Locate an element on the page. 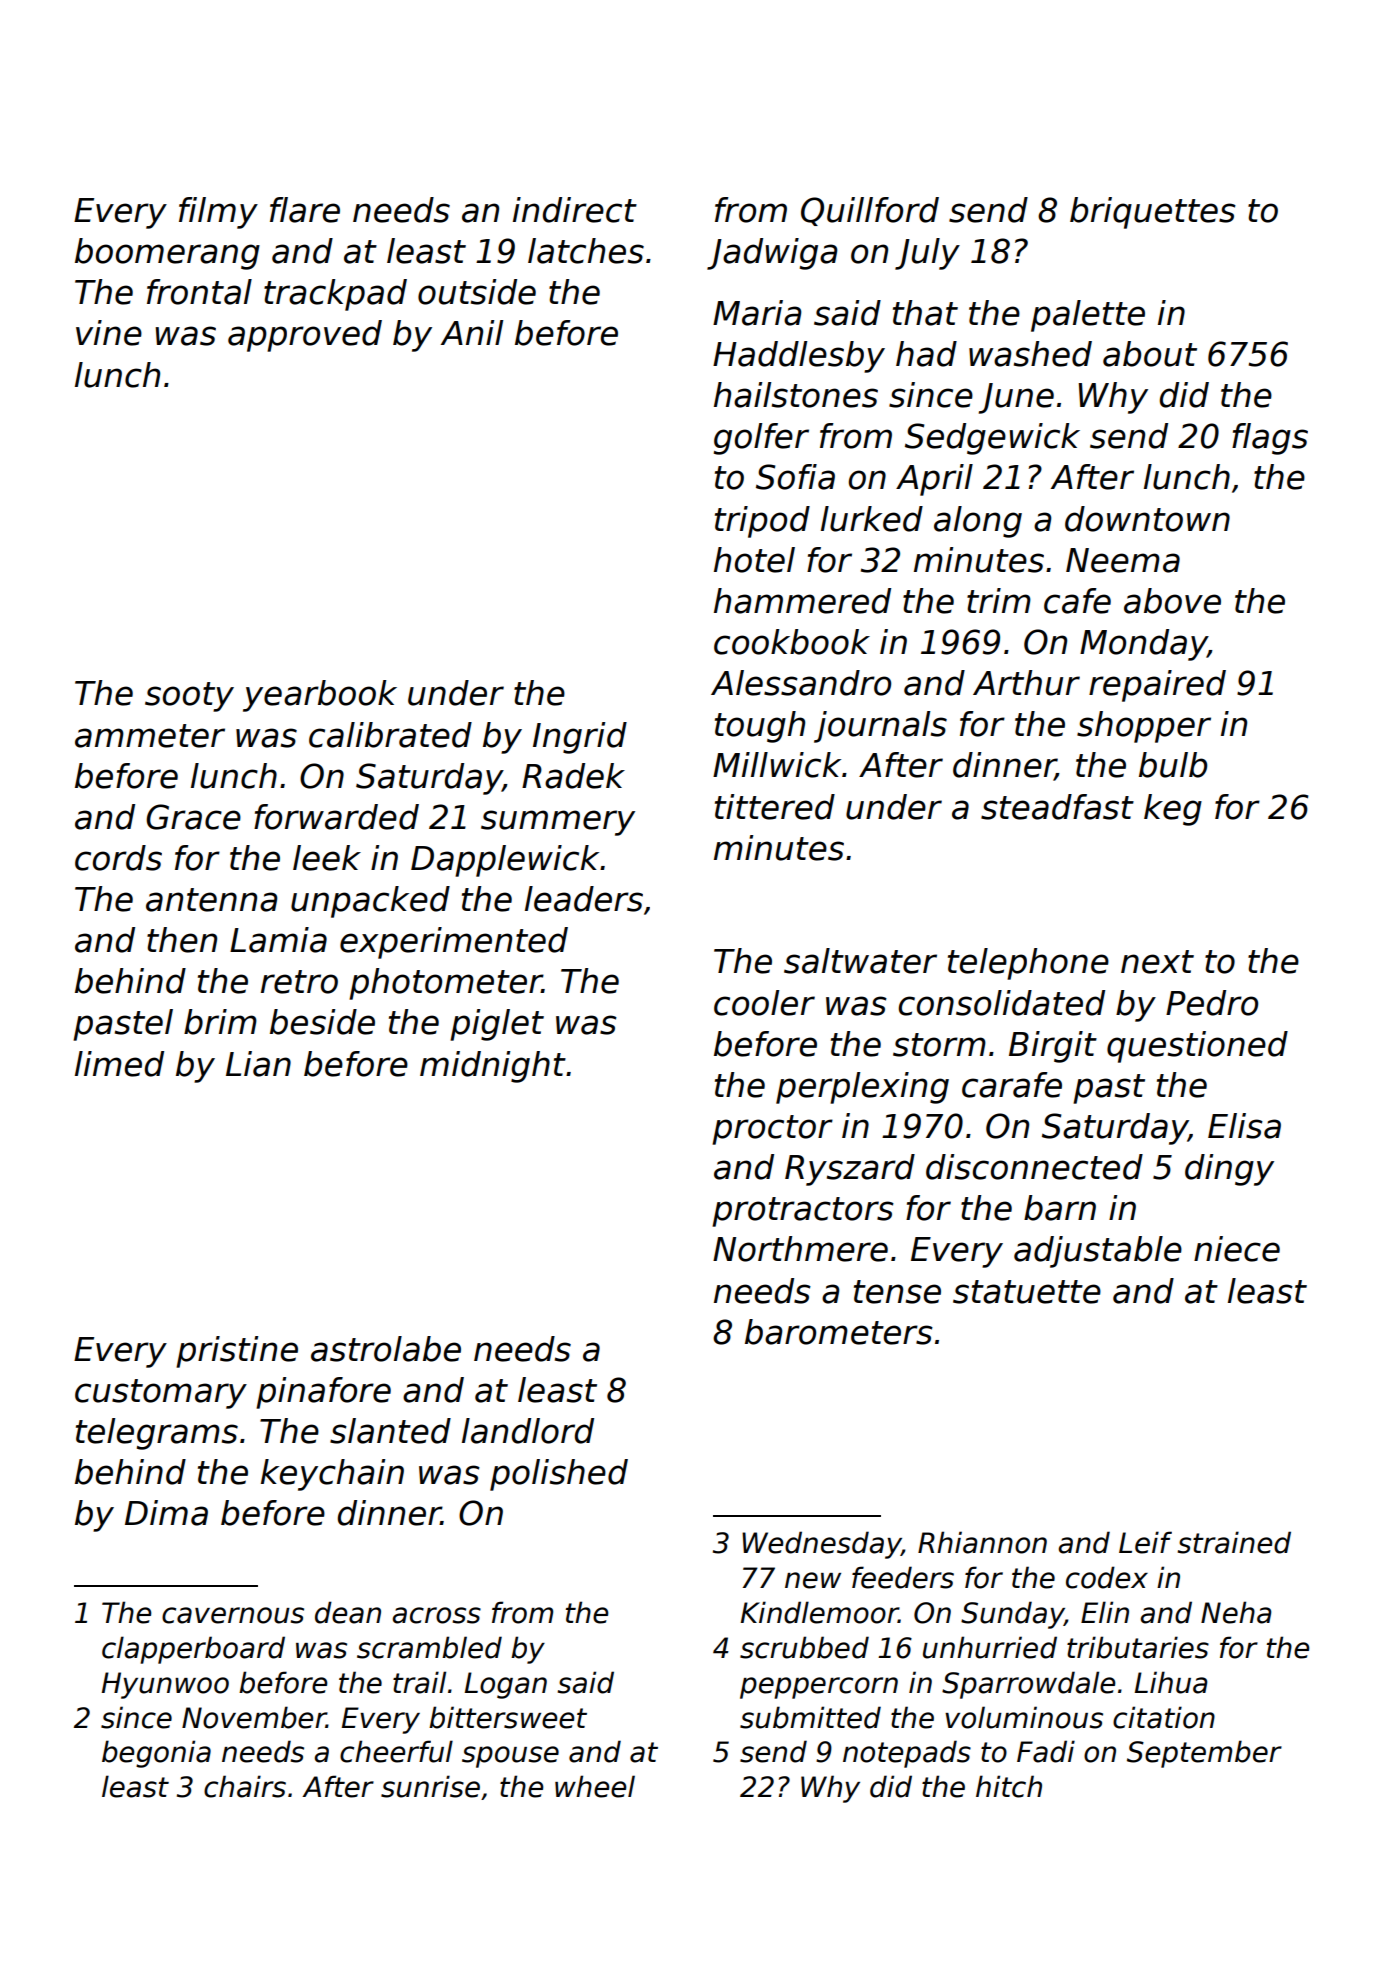  shopper is located at coordinates (1144, 727).
